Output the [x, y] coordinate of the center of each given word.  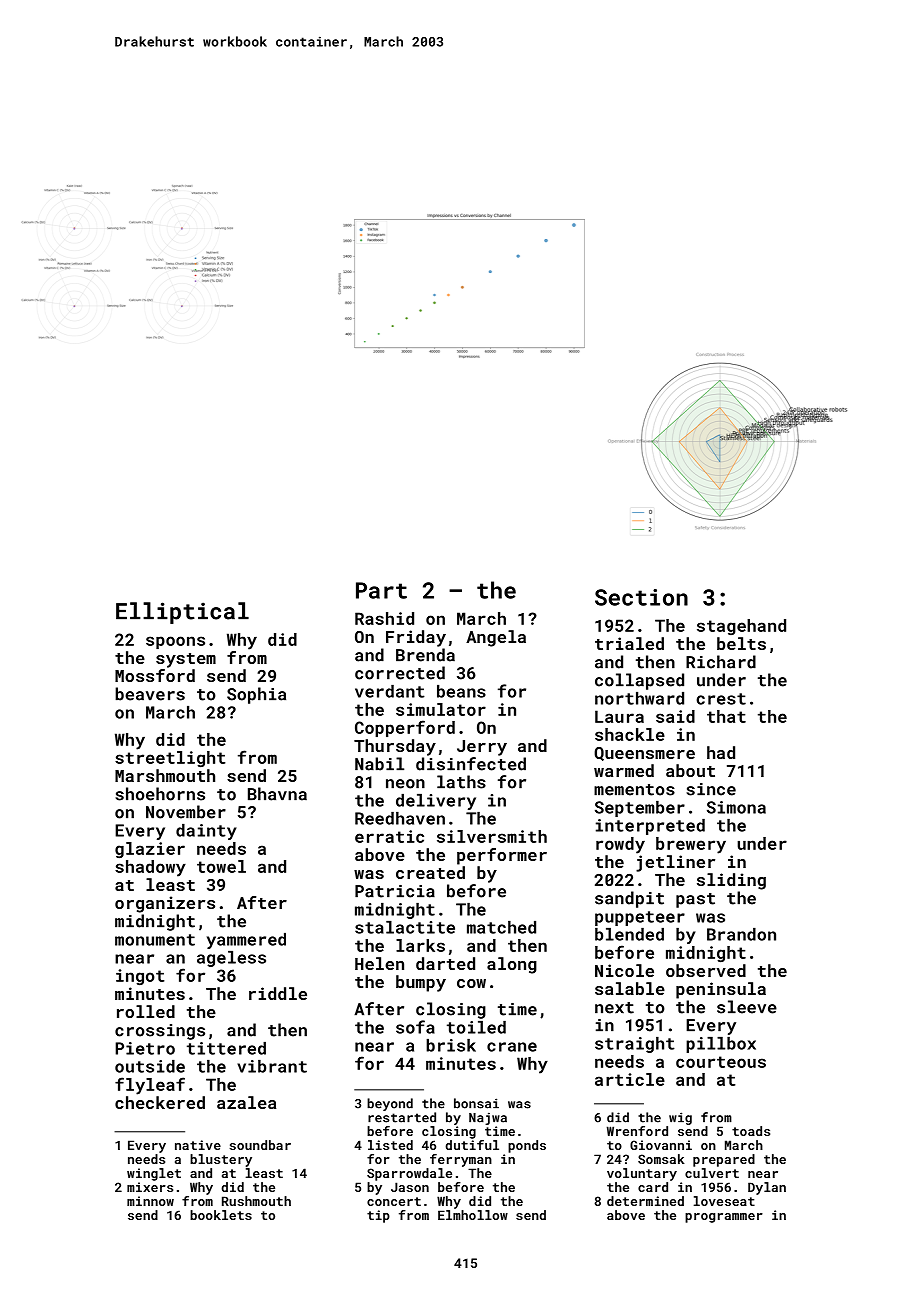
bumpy [421, 983]
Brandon [741, 934]
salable [630, 988]
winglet [154, 1174]
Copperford [405, 728]
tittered [226, 1048]
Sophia [256, 695]
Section [641, 597]
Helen [379, 963]
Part [381, 590]
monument [155, 940]
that [726, 716]
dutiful [472, 1145]
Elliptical [182, 613]
